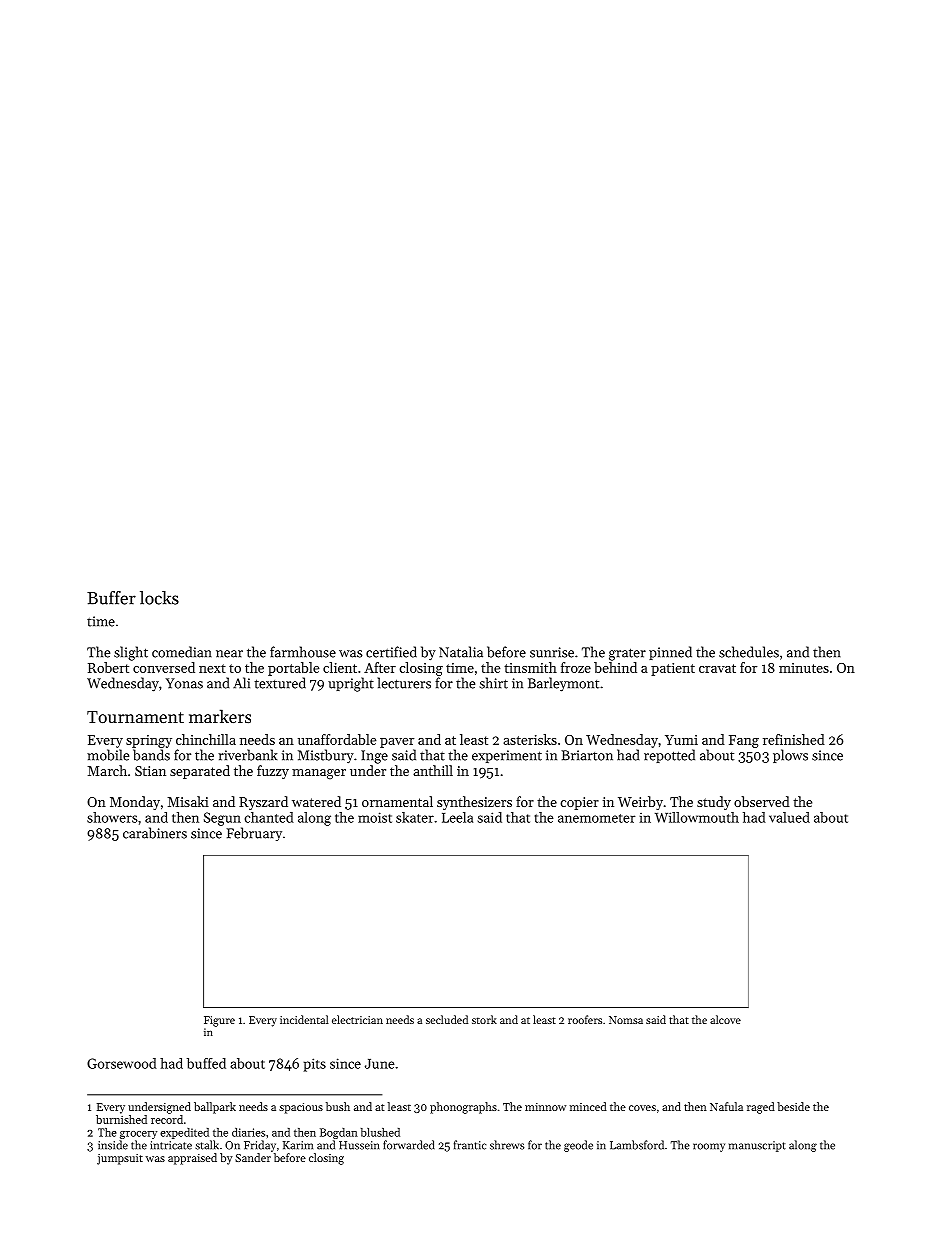 The width and height of the document is (952, 1233). I want to click on carabiners, so click(155, 833).
